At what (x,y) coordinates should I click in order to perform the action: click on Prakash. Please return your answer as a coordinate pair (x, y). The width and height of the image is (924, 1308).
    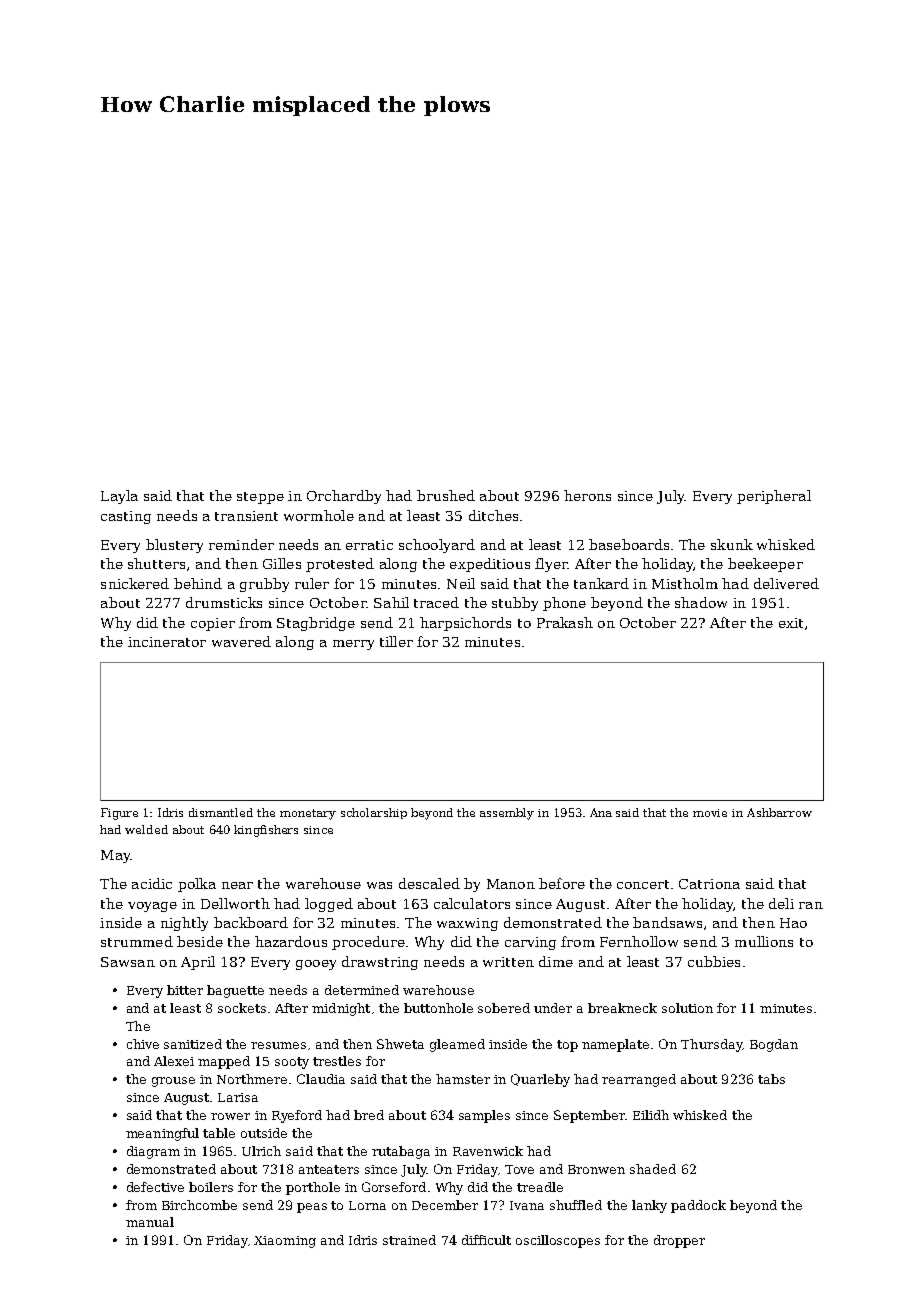
    Looking at the image, I should click on (565, 622).
